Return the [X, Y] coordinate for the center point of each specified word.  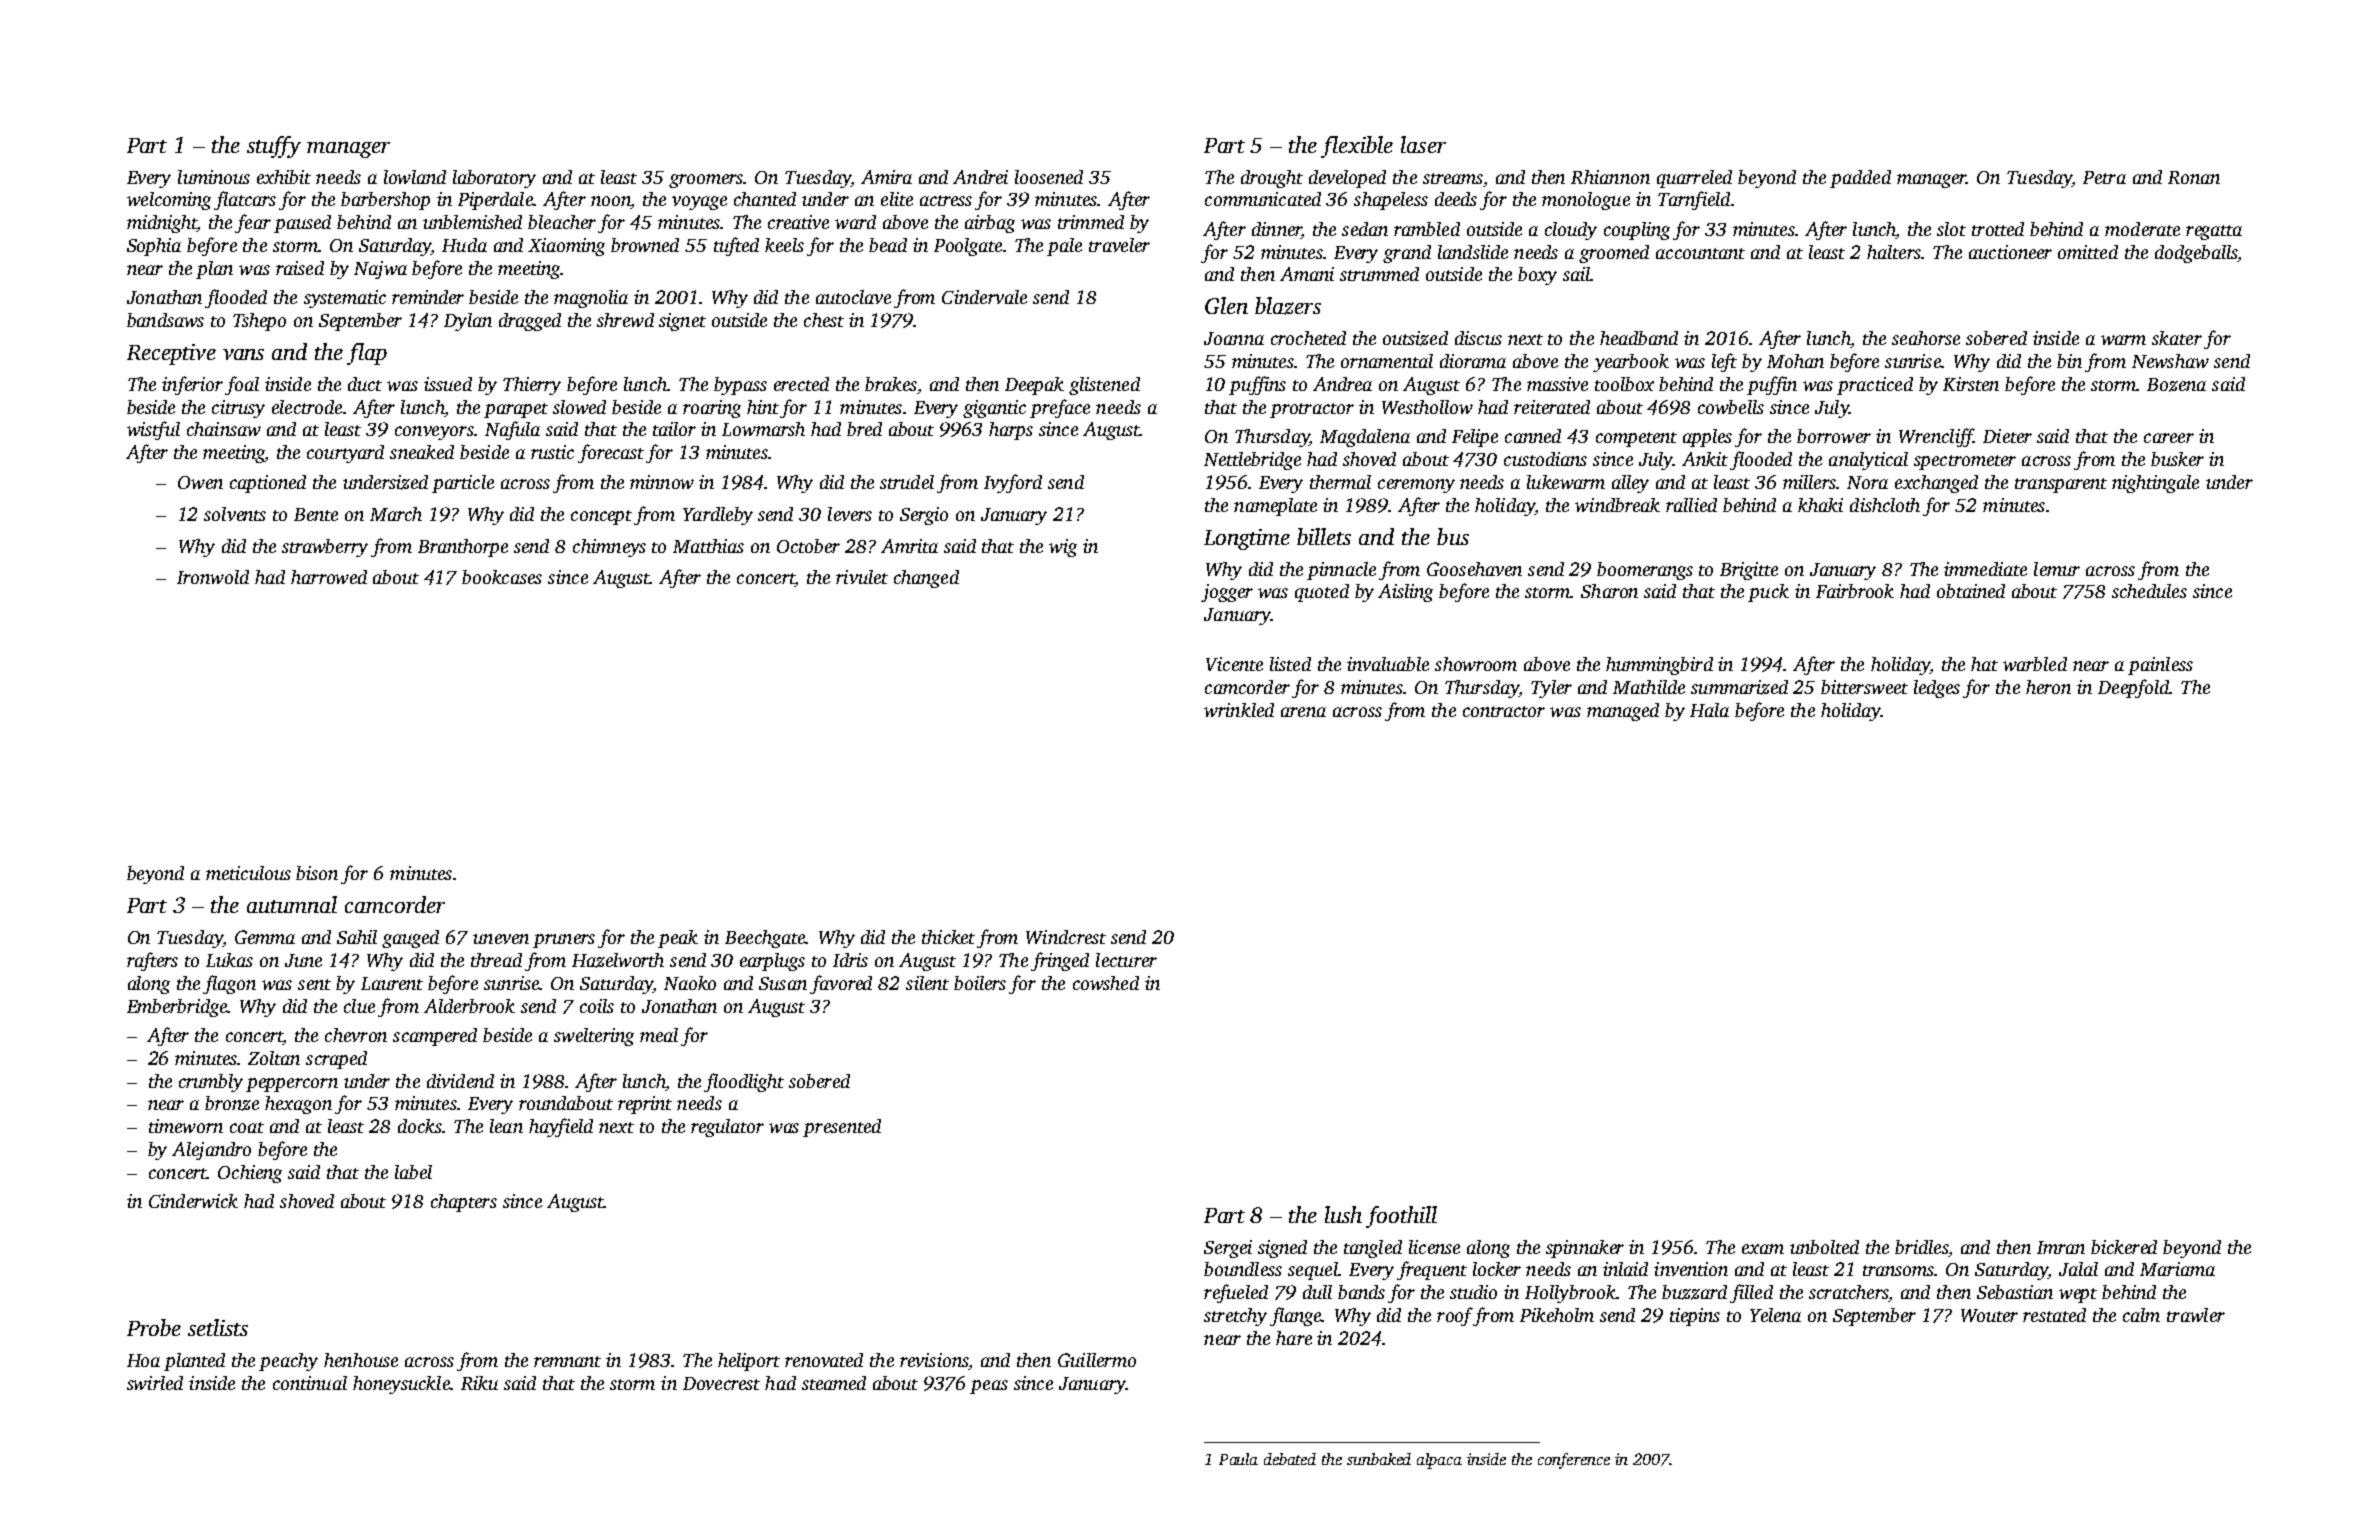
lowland [415, 177]
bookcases [502, 577]
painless [2160, 666]
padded [1860, 179]
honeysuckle [401, 1385]
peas [989, 1387]
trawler [2196, 1315]
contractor [1504, 711]
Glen [1226, 305]
